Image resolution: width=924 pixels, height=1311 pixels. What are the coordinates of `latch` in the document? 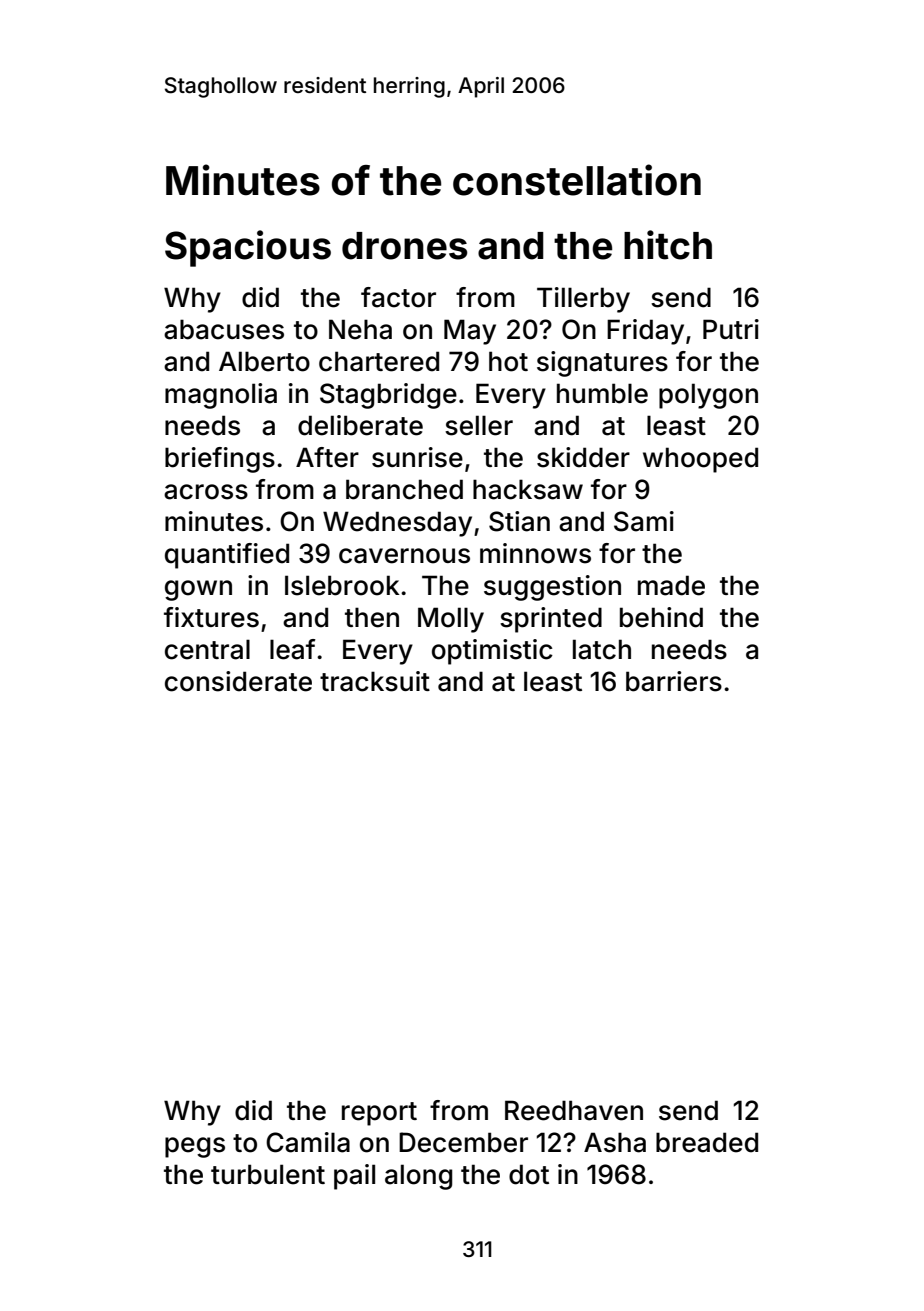 It's located at (602, 649).
